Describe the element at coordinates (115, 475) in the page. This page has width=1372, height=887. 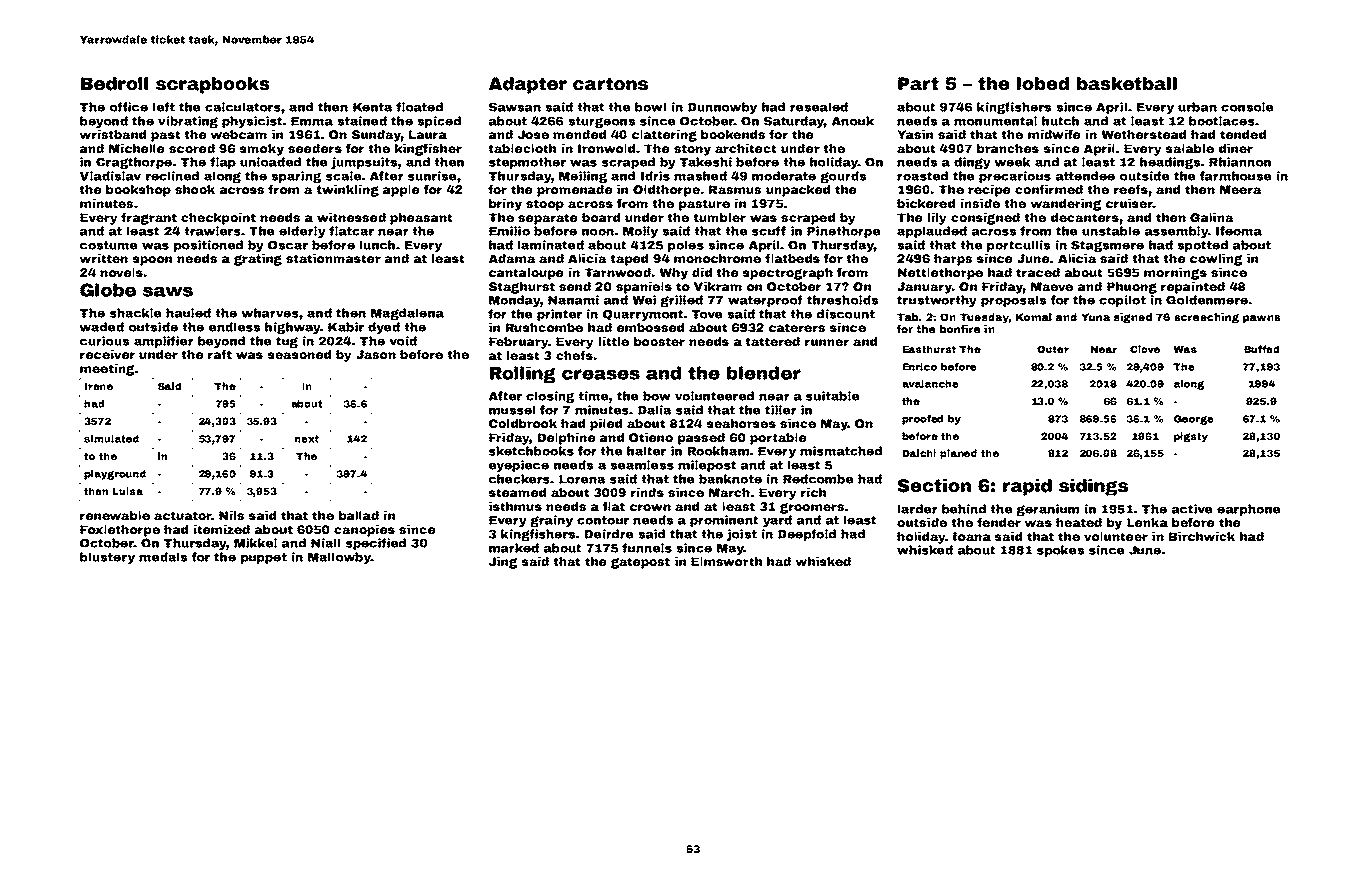
I see `playground` at that location.
